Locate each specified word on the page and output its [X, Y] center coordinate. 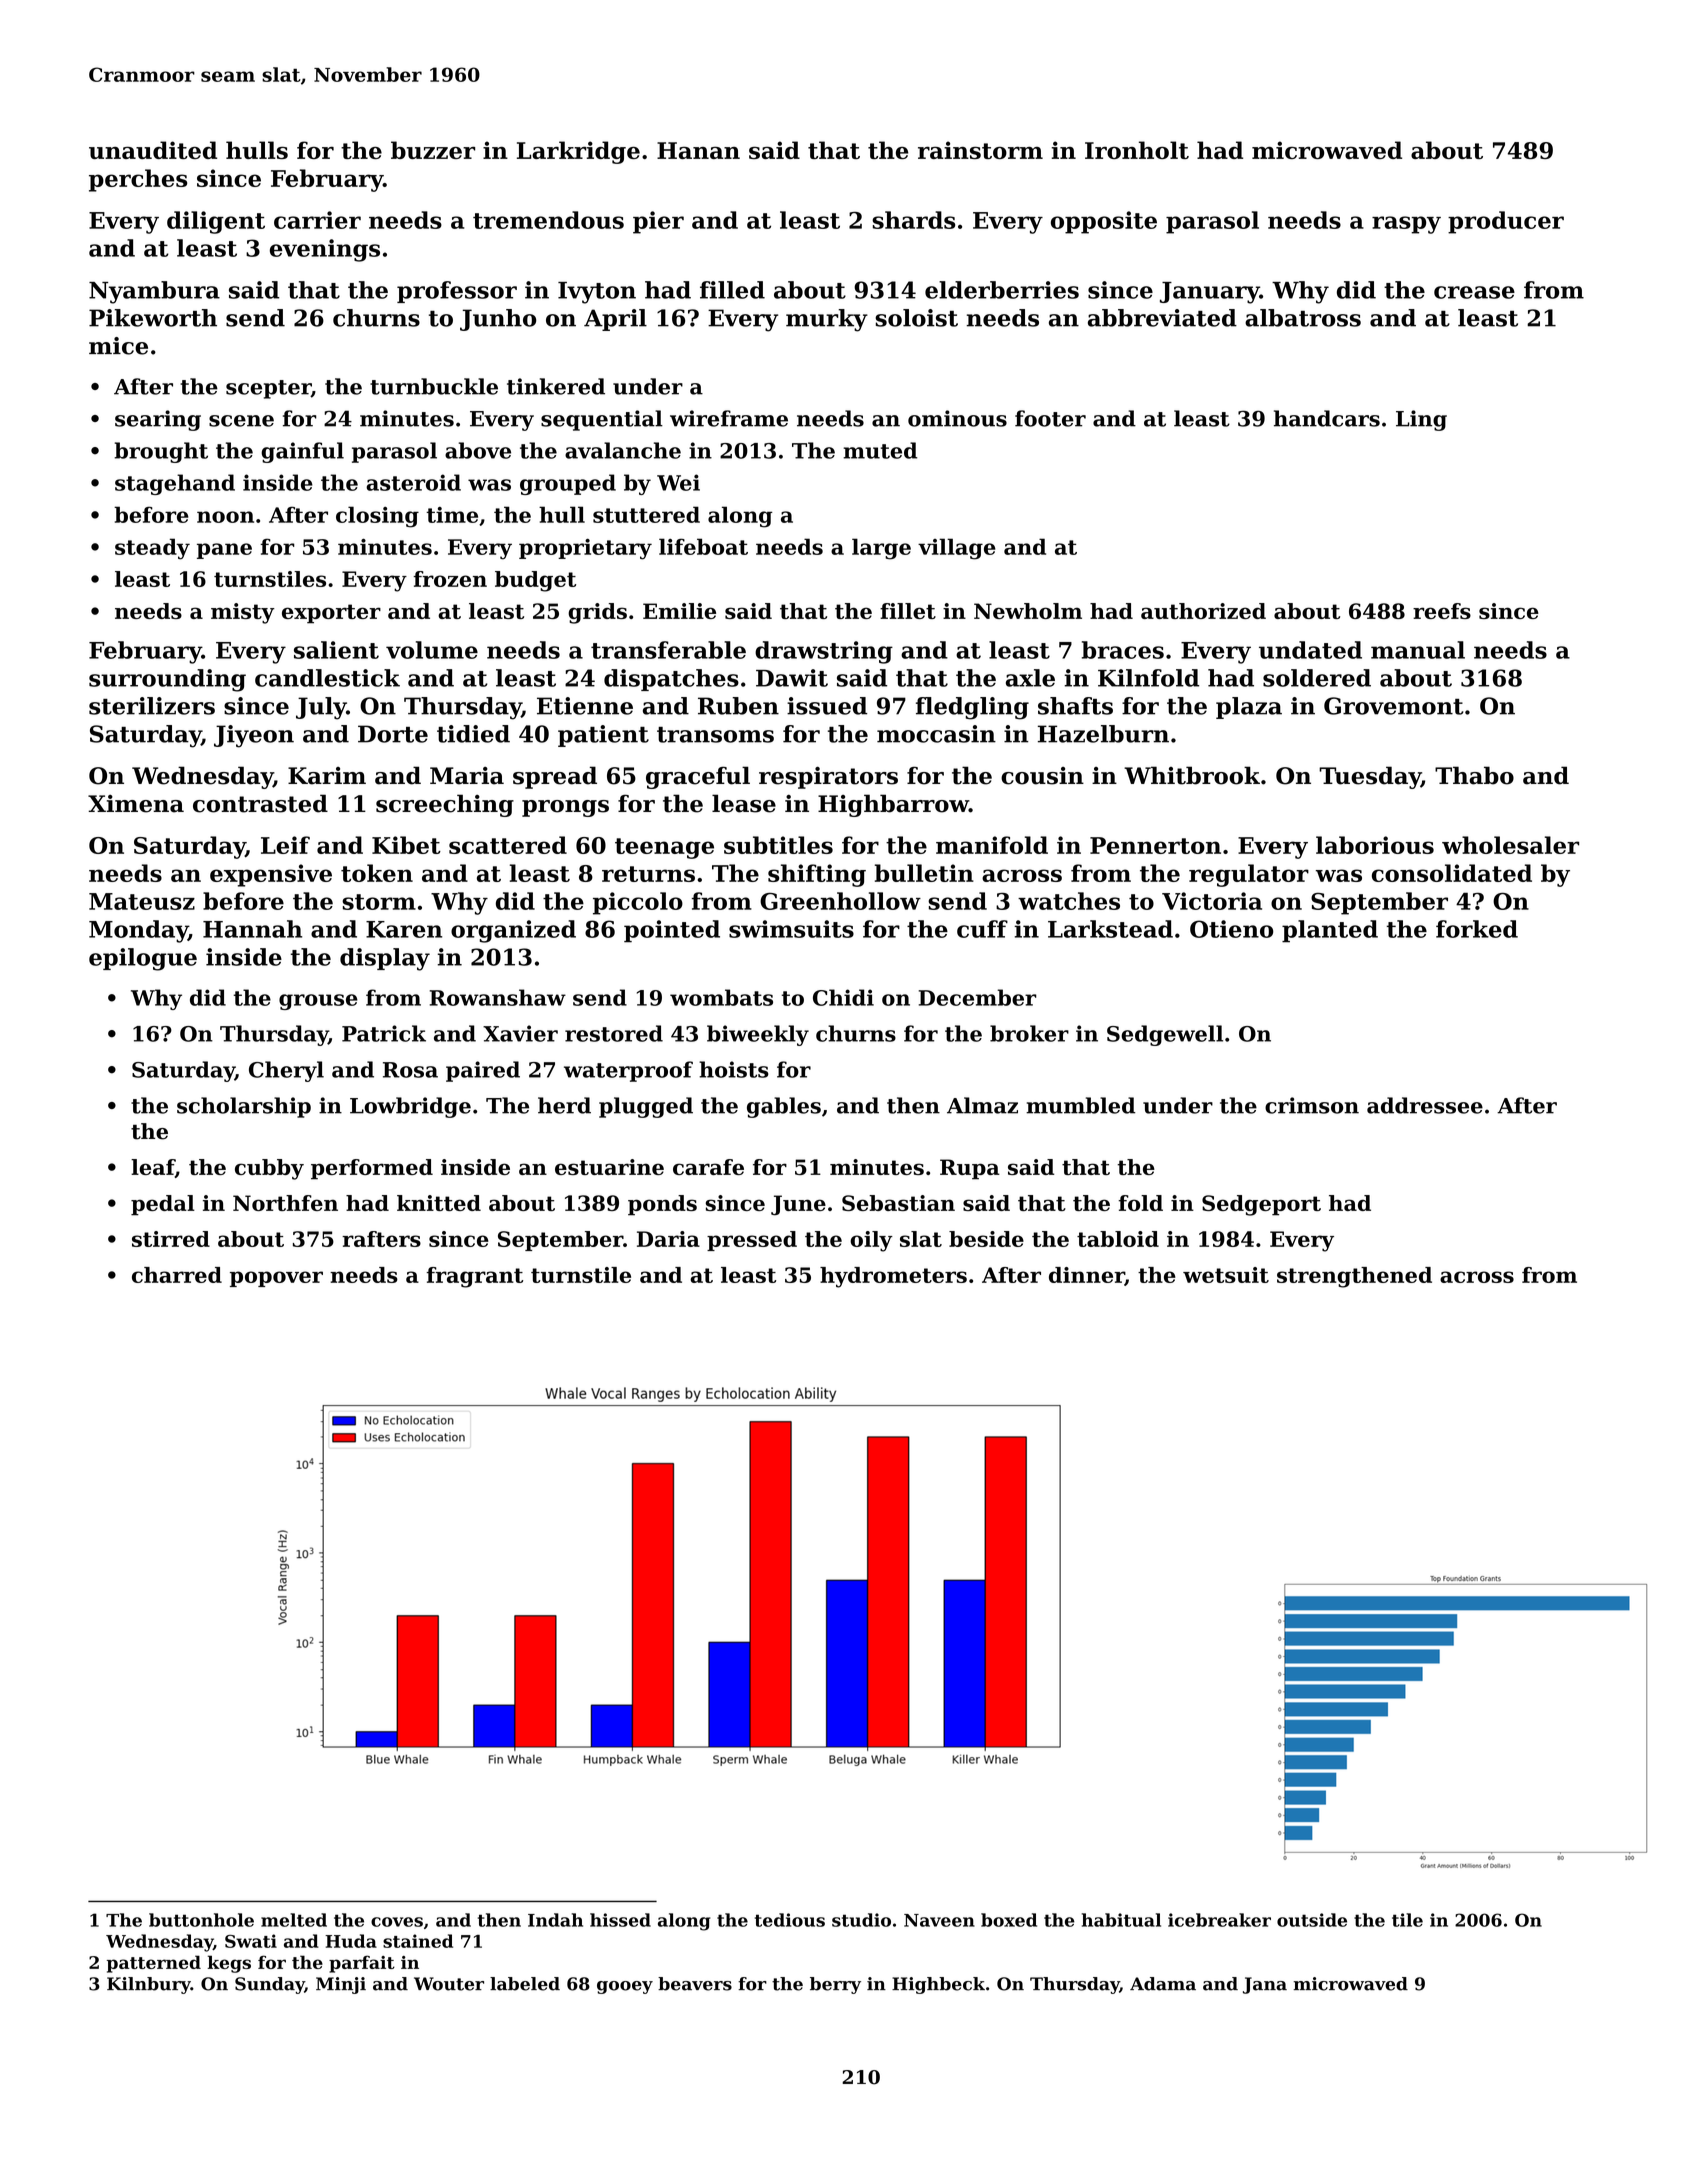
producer [1506, 222]
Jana [1265, 1985]
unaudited [153, 150]
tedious [790, 1920]
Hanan [698, 150]
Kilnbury [149, 1985]
